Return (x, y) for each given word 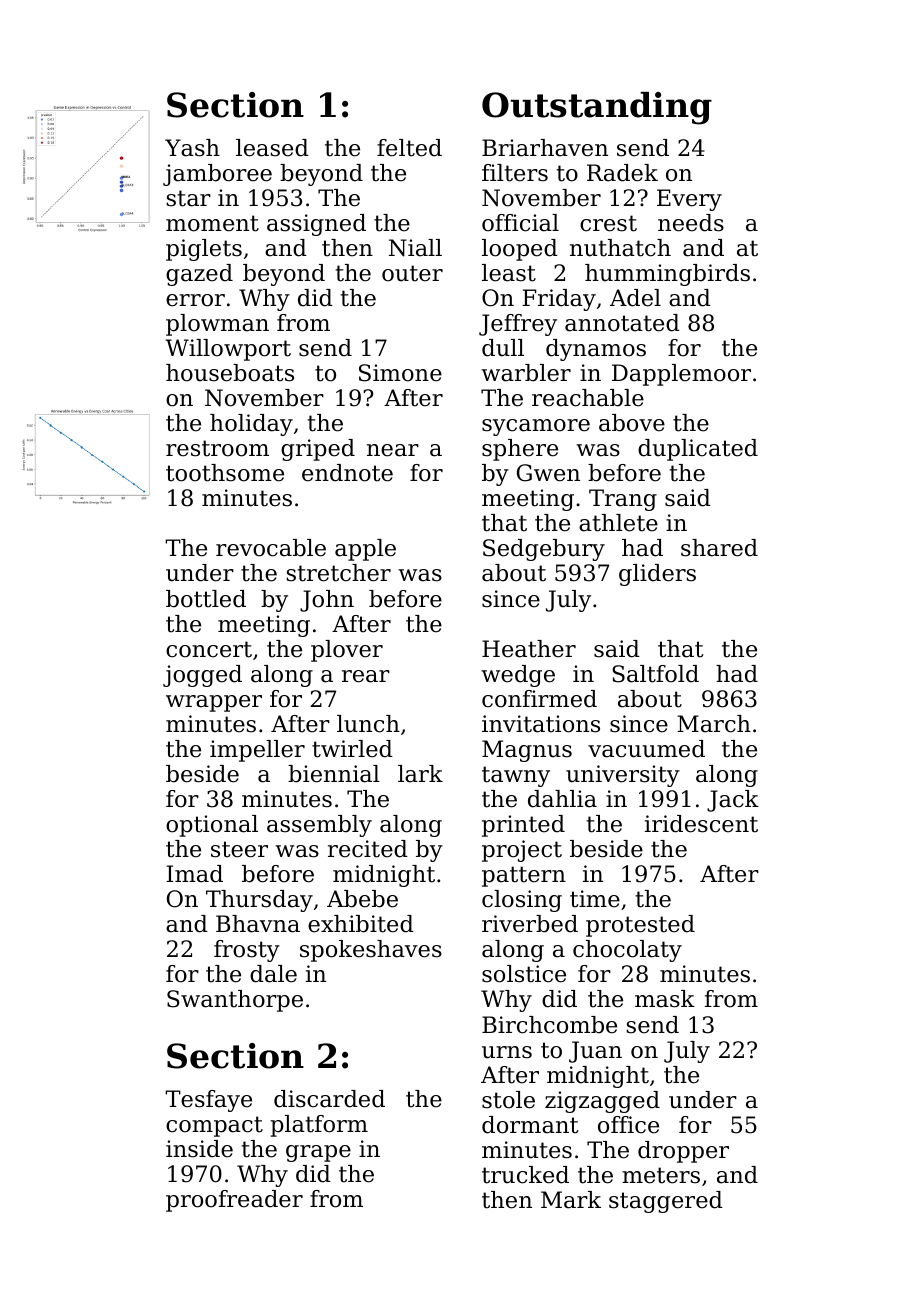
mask (665, 999)
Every (689, 200)
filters (515, 173)
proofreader (234, 1201)
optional (212, 826)
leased (272, 148)
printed (523, 826)
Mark (571, 1200)
